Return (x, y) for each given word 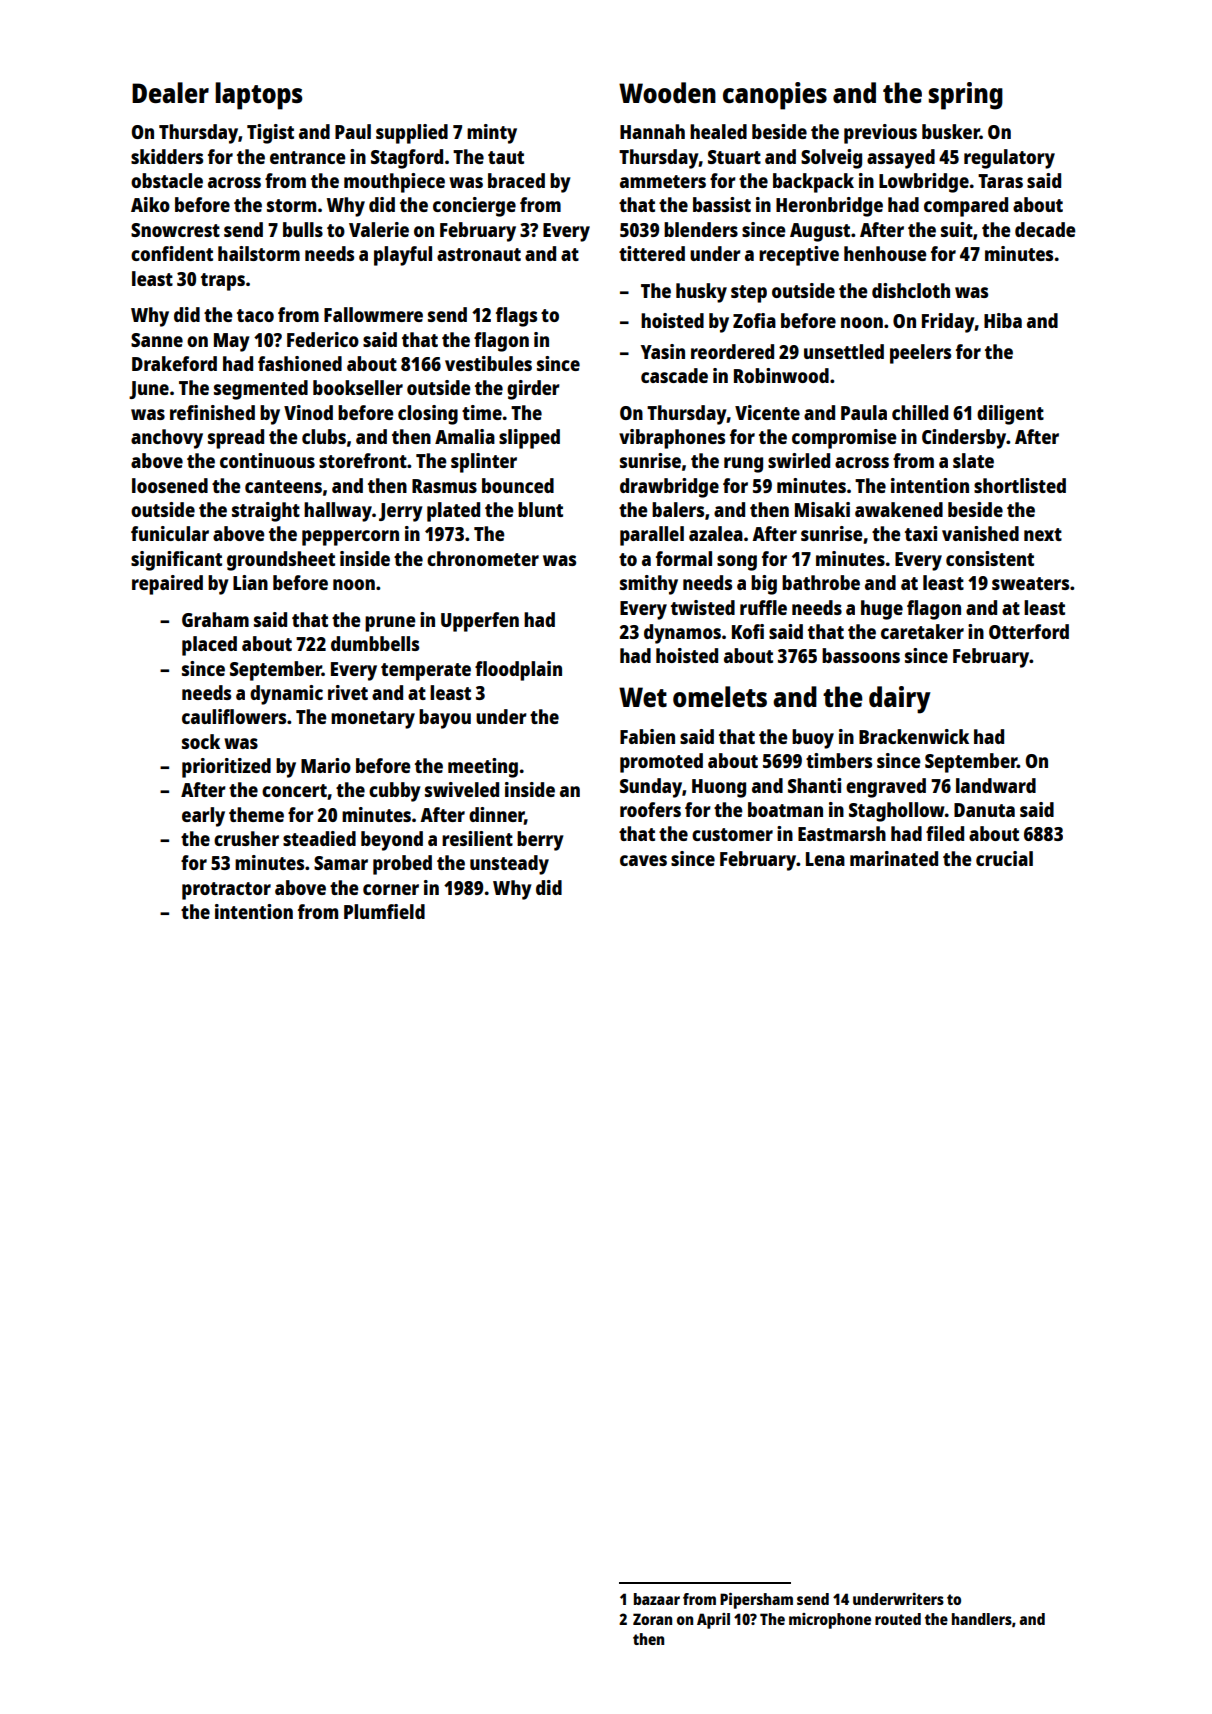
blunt (540, 509)
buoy (813, 739)
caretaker (922, 631)
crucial (1004, 858)
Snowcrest (175, 230)
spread (236, 439)
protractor (226, 891)
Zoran (652, 1619)
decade (1045, 229)
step (749, 294)
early (203, 817)
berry (540, 841)
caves (643, 860)
